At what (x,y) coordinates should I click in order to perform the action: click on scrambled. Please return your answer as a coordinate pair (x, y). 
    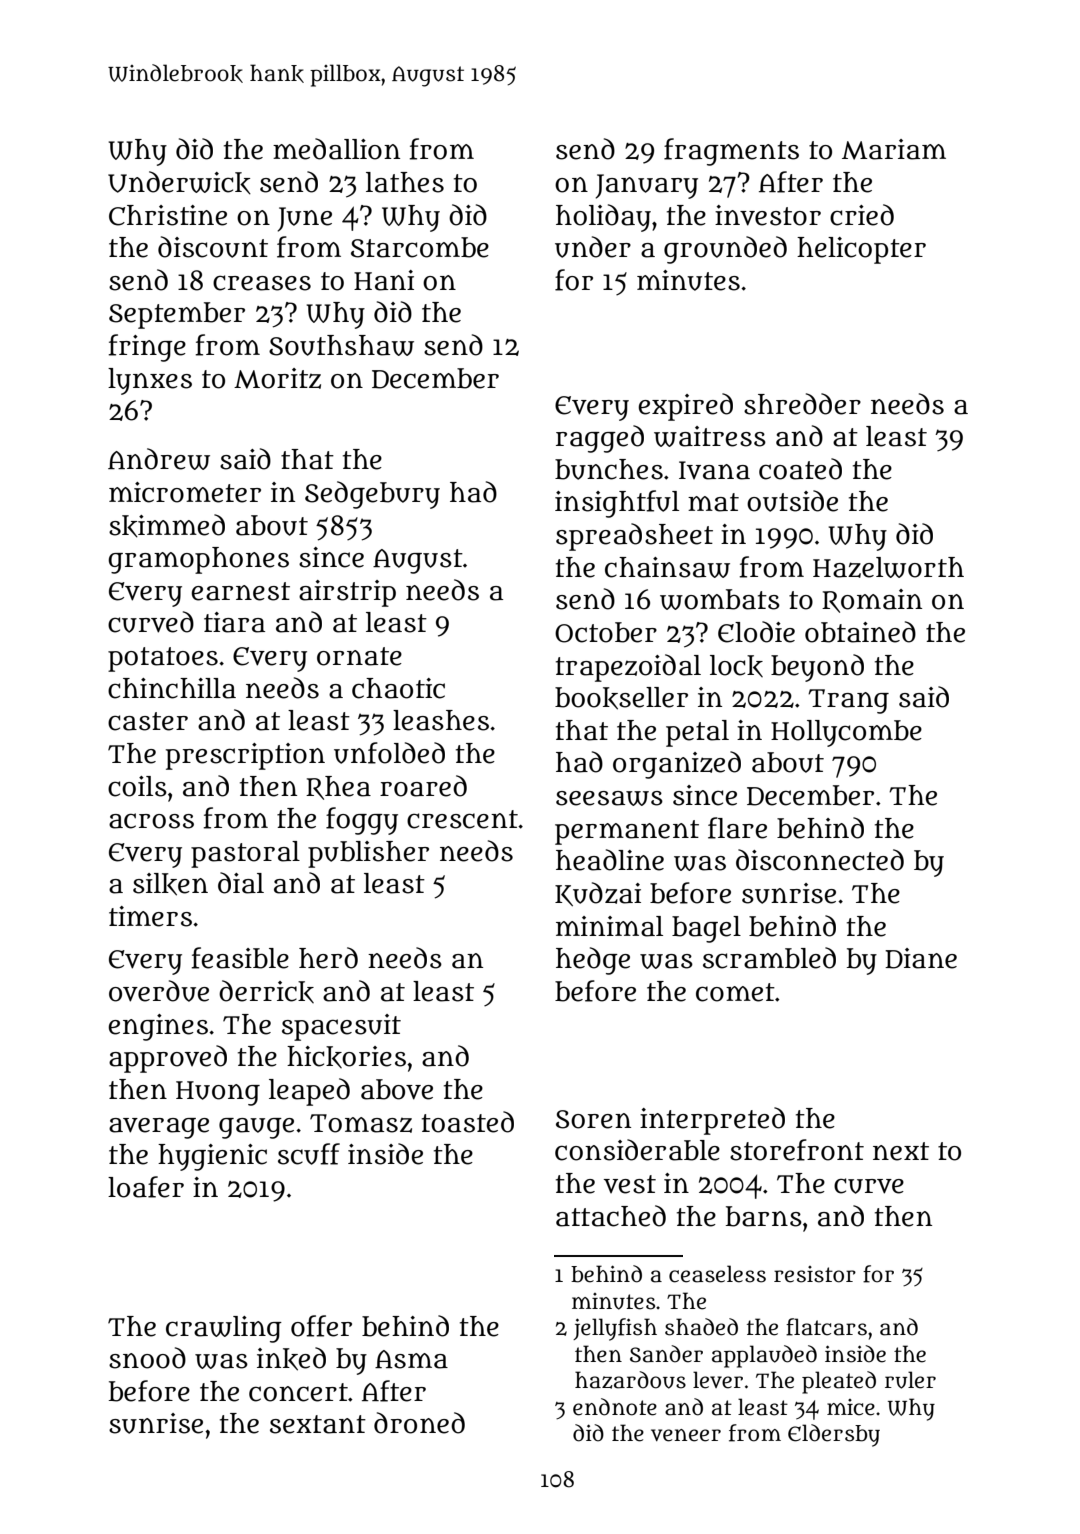
    Looking at the image, I should click on (769, 958).
